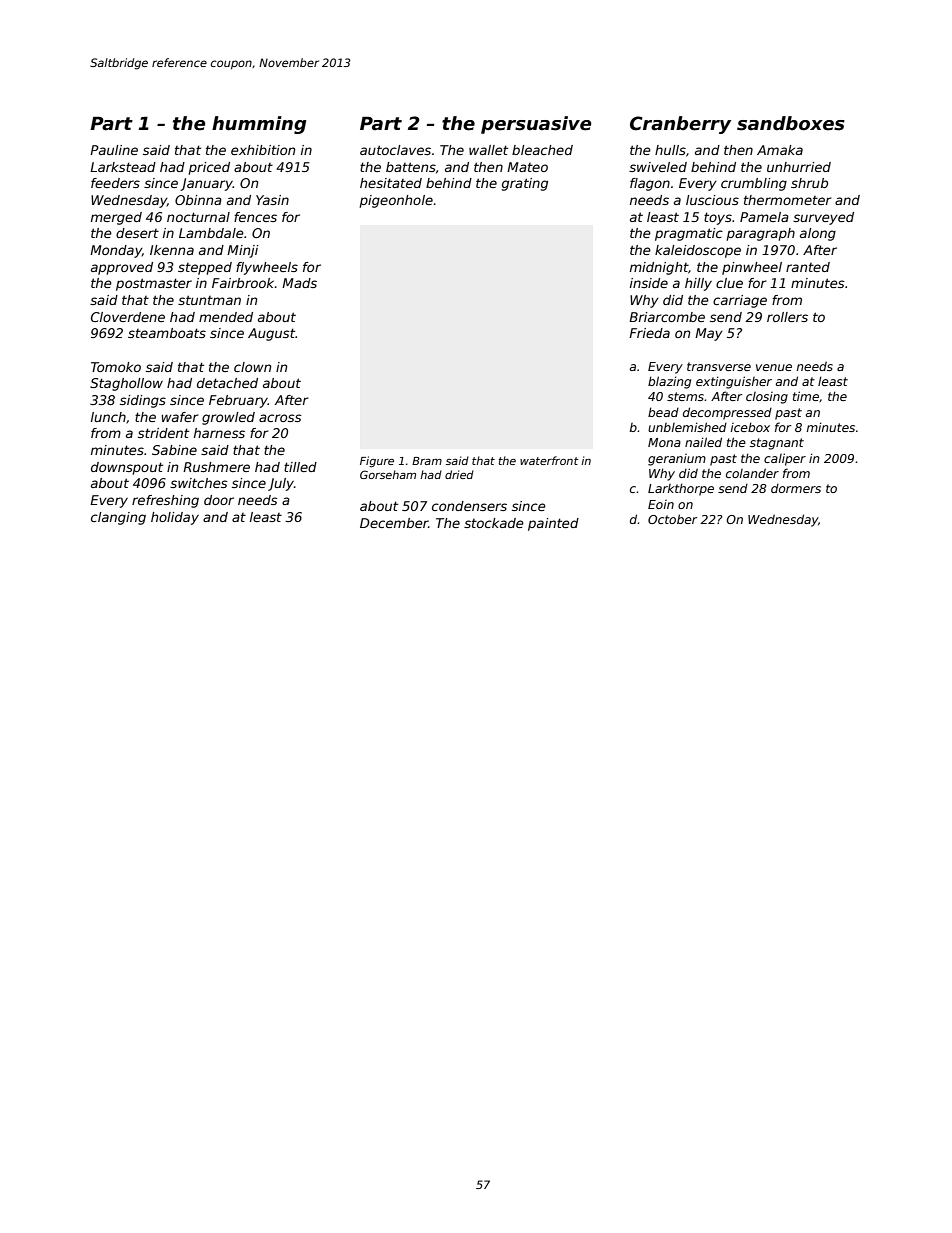 This document has height=1233, width=952. Describe the element at coordinates (299, 283) in the document. I see `Mads` at that location.
